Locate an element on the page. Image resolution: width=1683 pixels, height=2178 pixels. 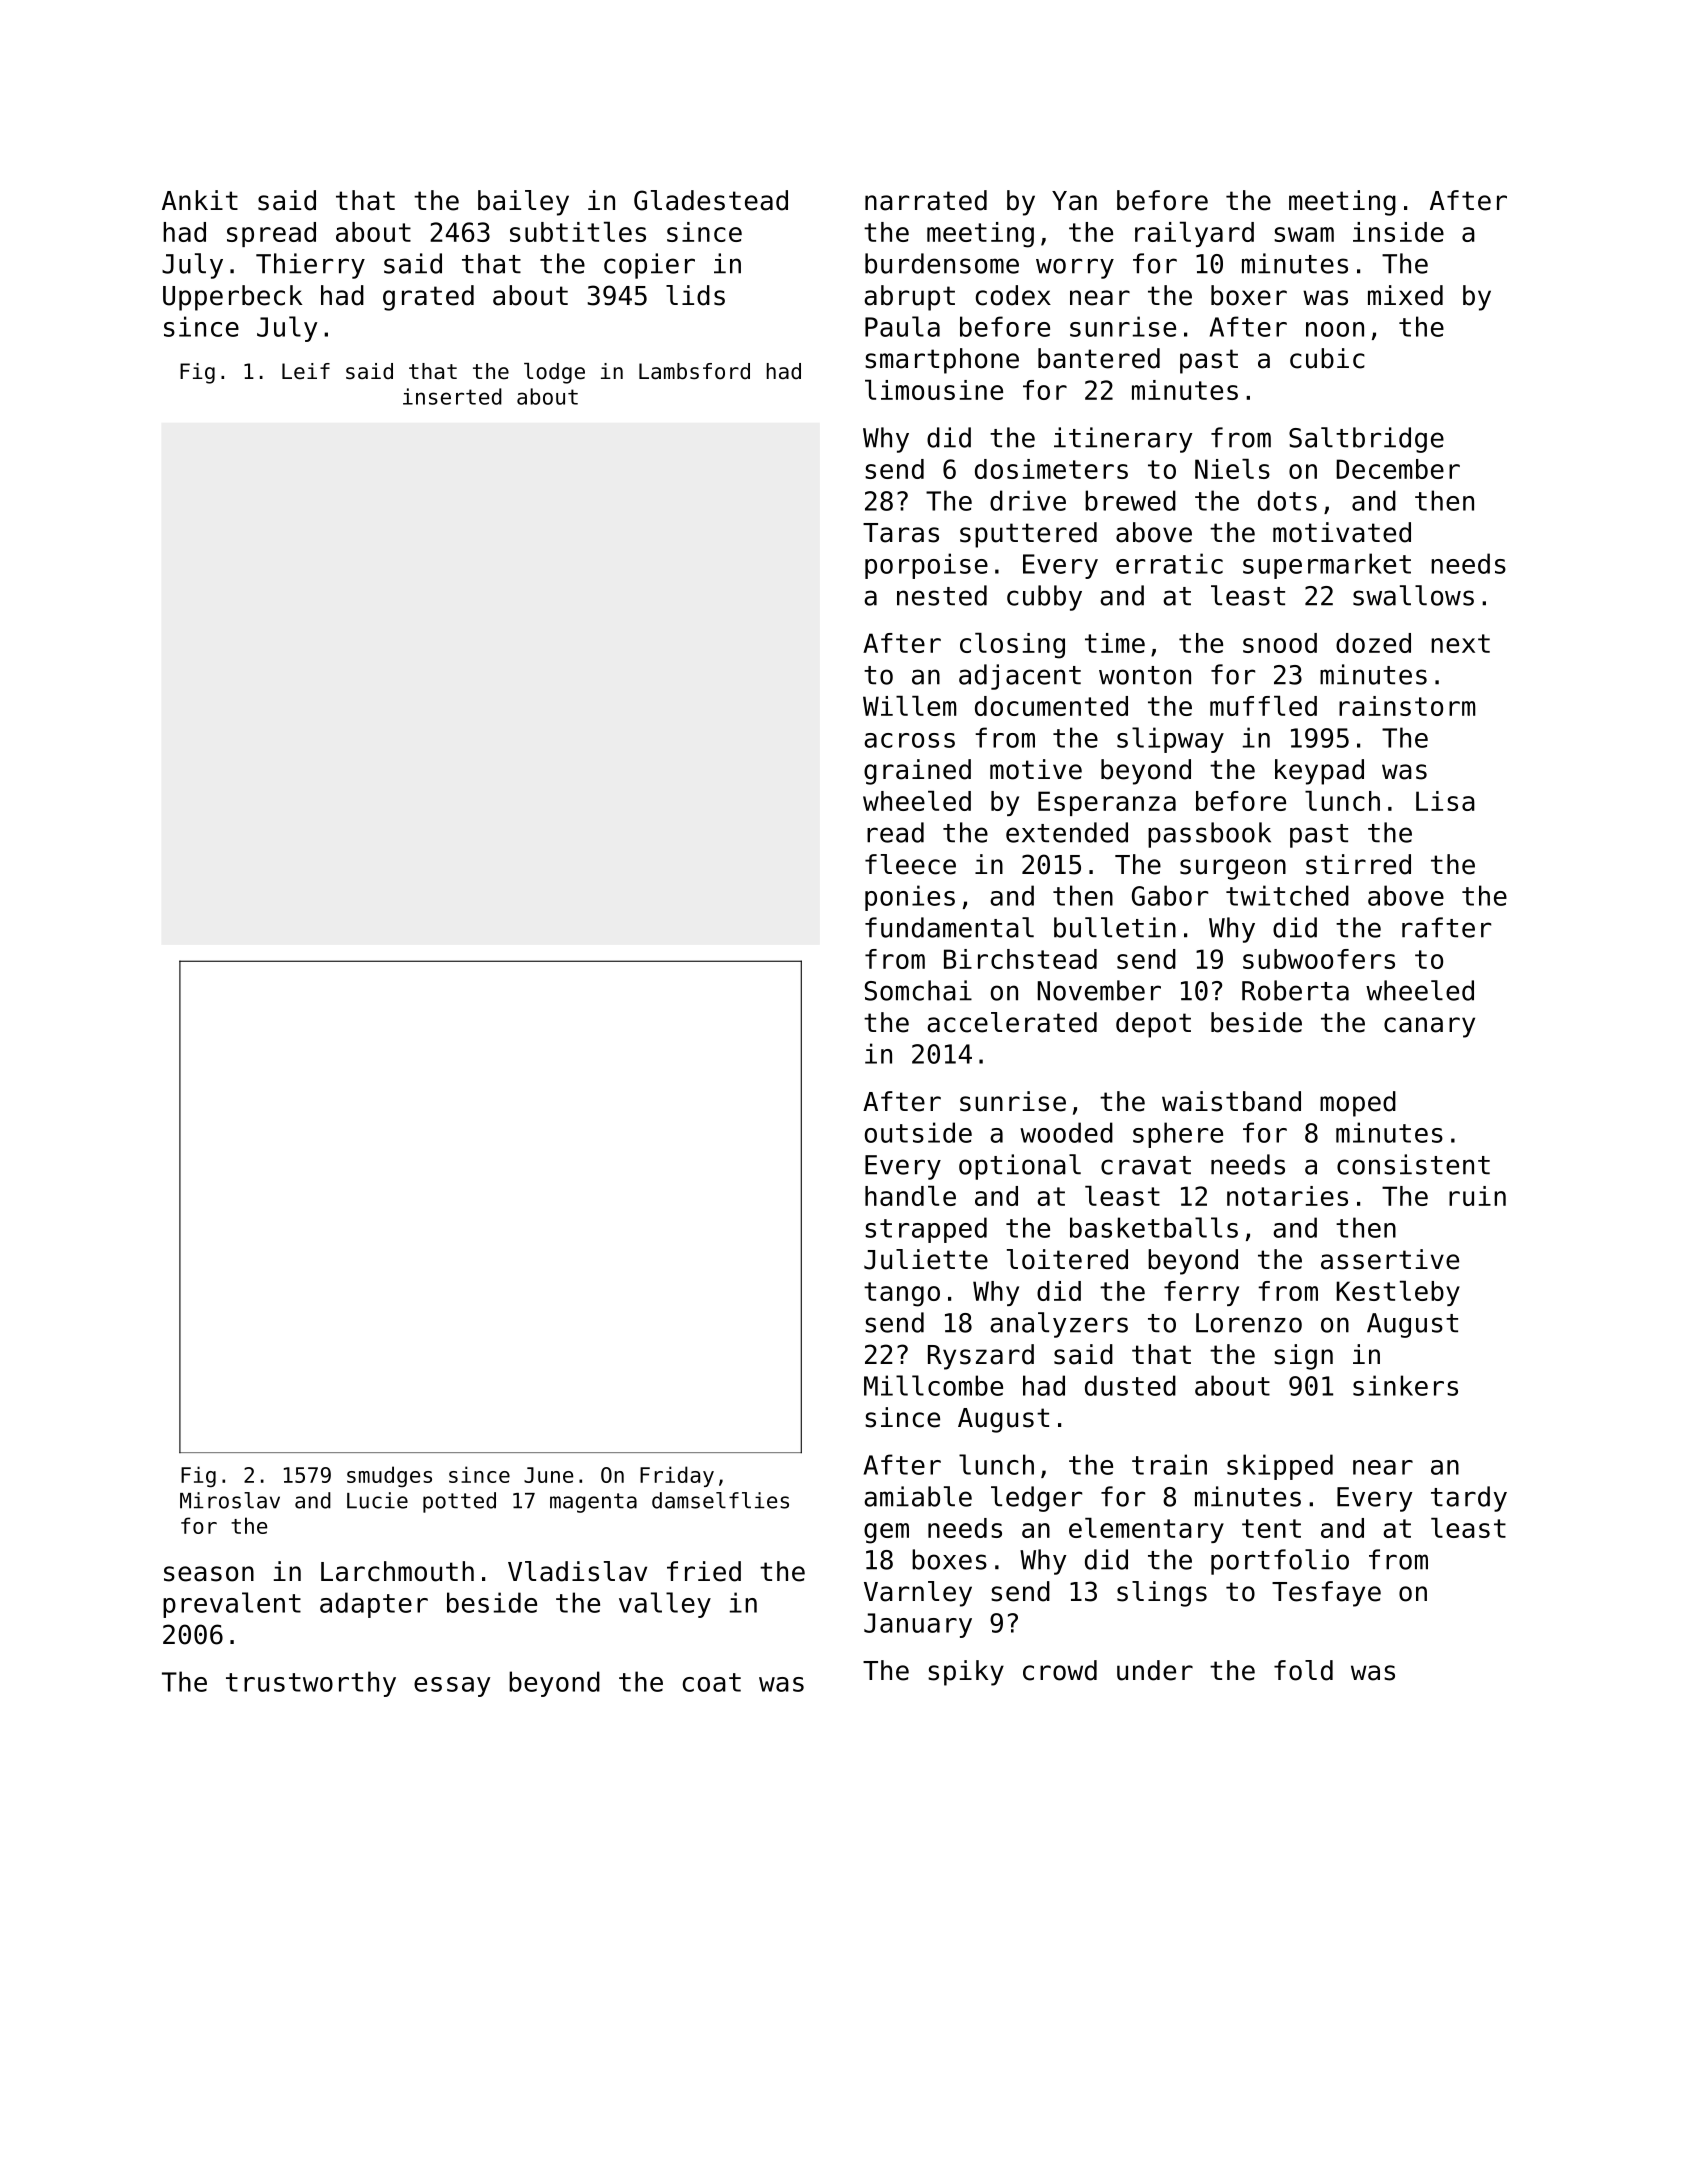
inserted is located at coordinates (452, 396).
